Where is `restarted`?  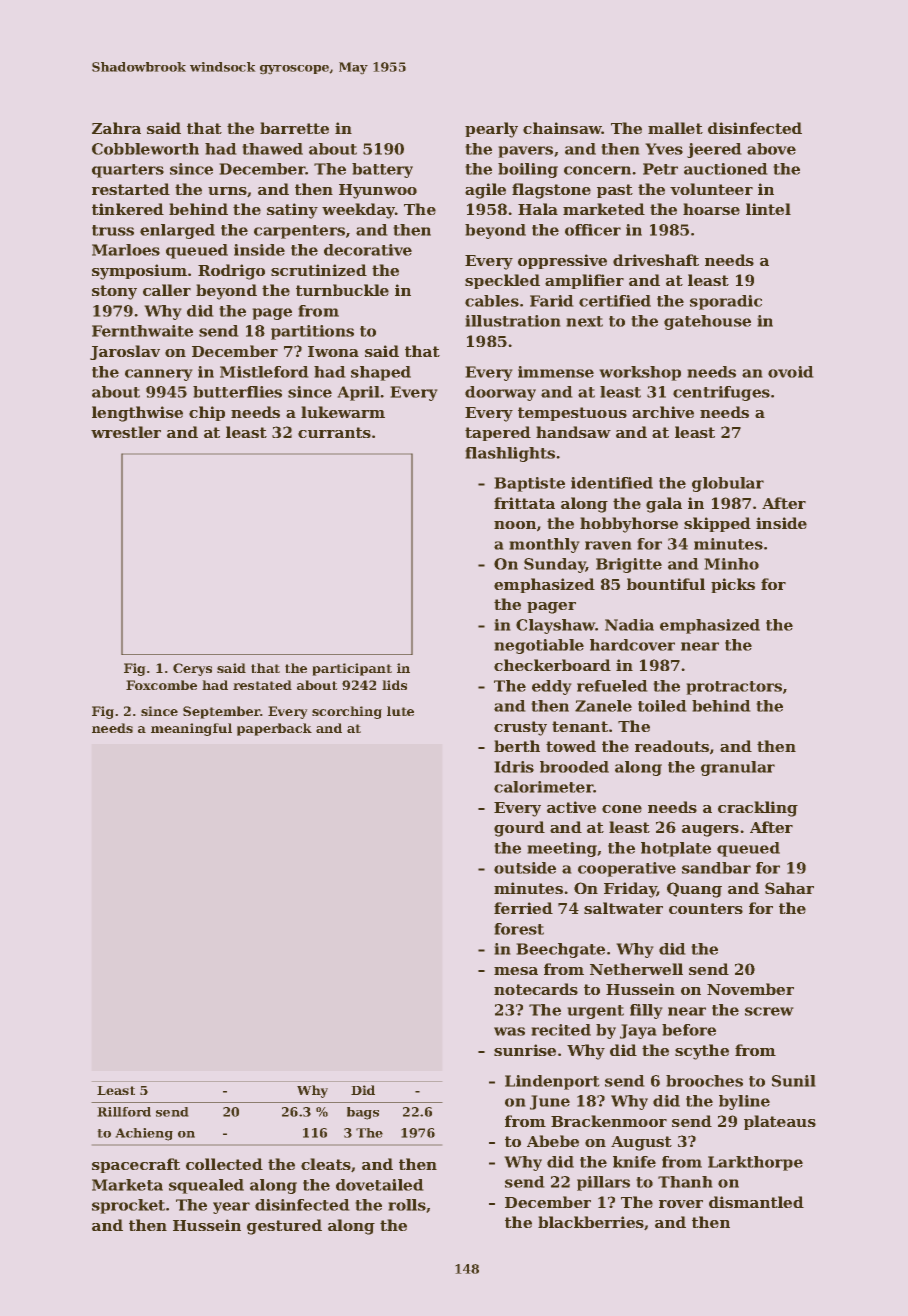 restarted is located at coordinates (131, 189).
